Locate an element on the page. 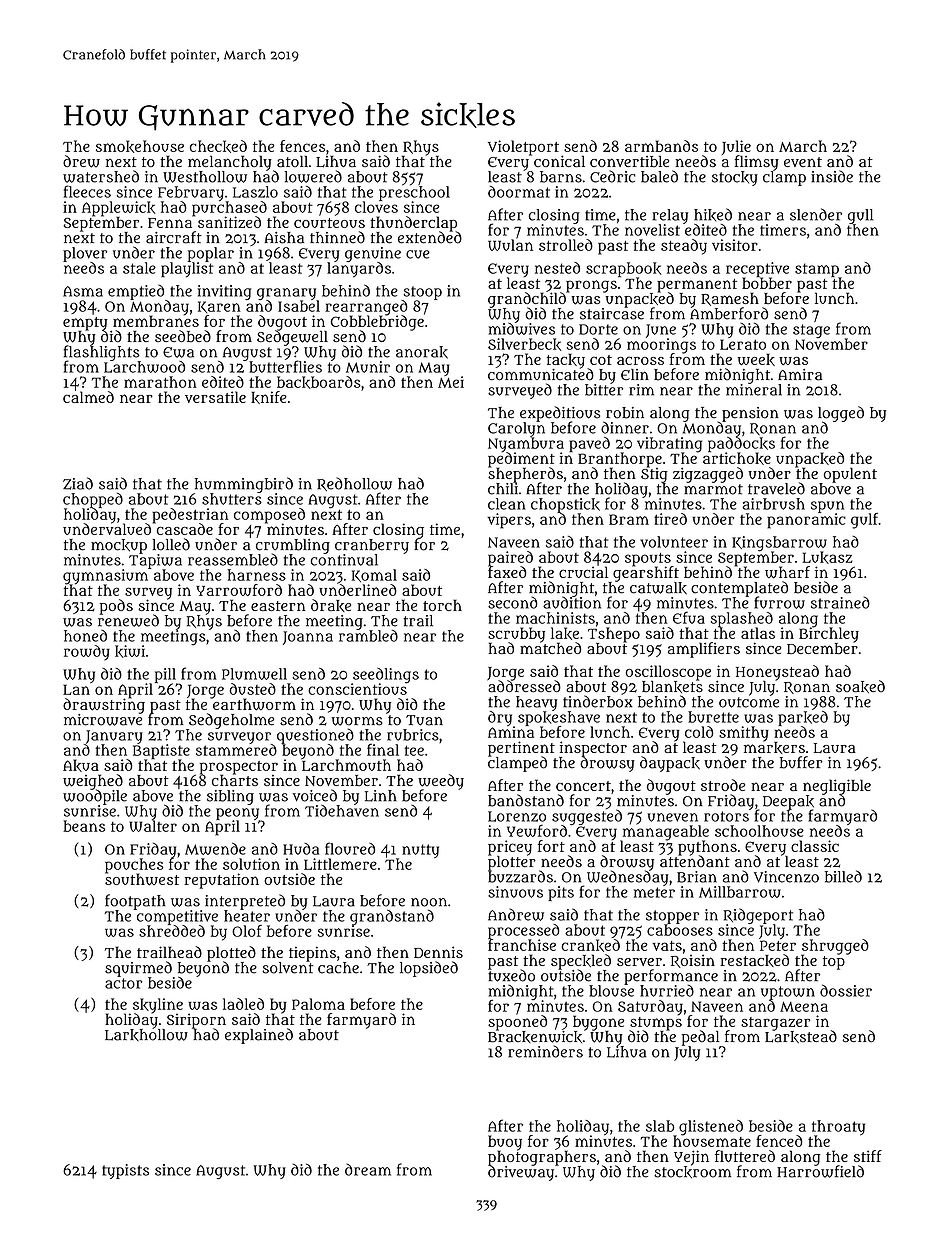  versatile is located at coordinates (215, 397).
